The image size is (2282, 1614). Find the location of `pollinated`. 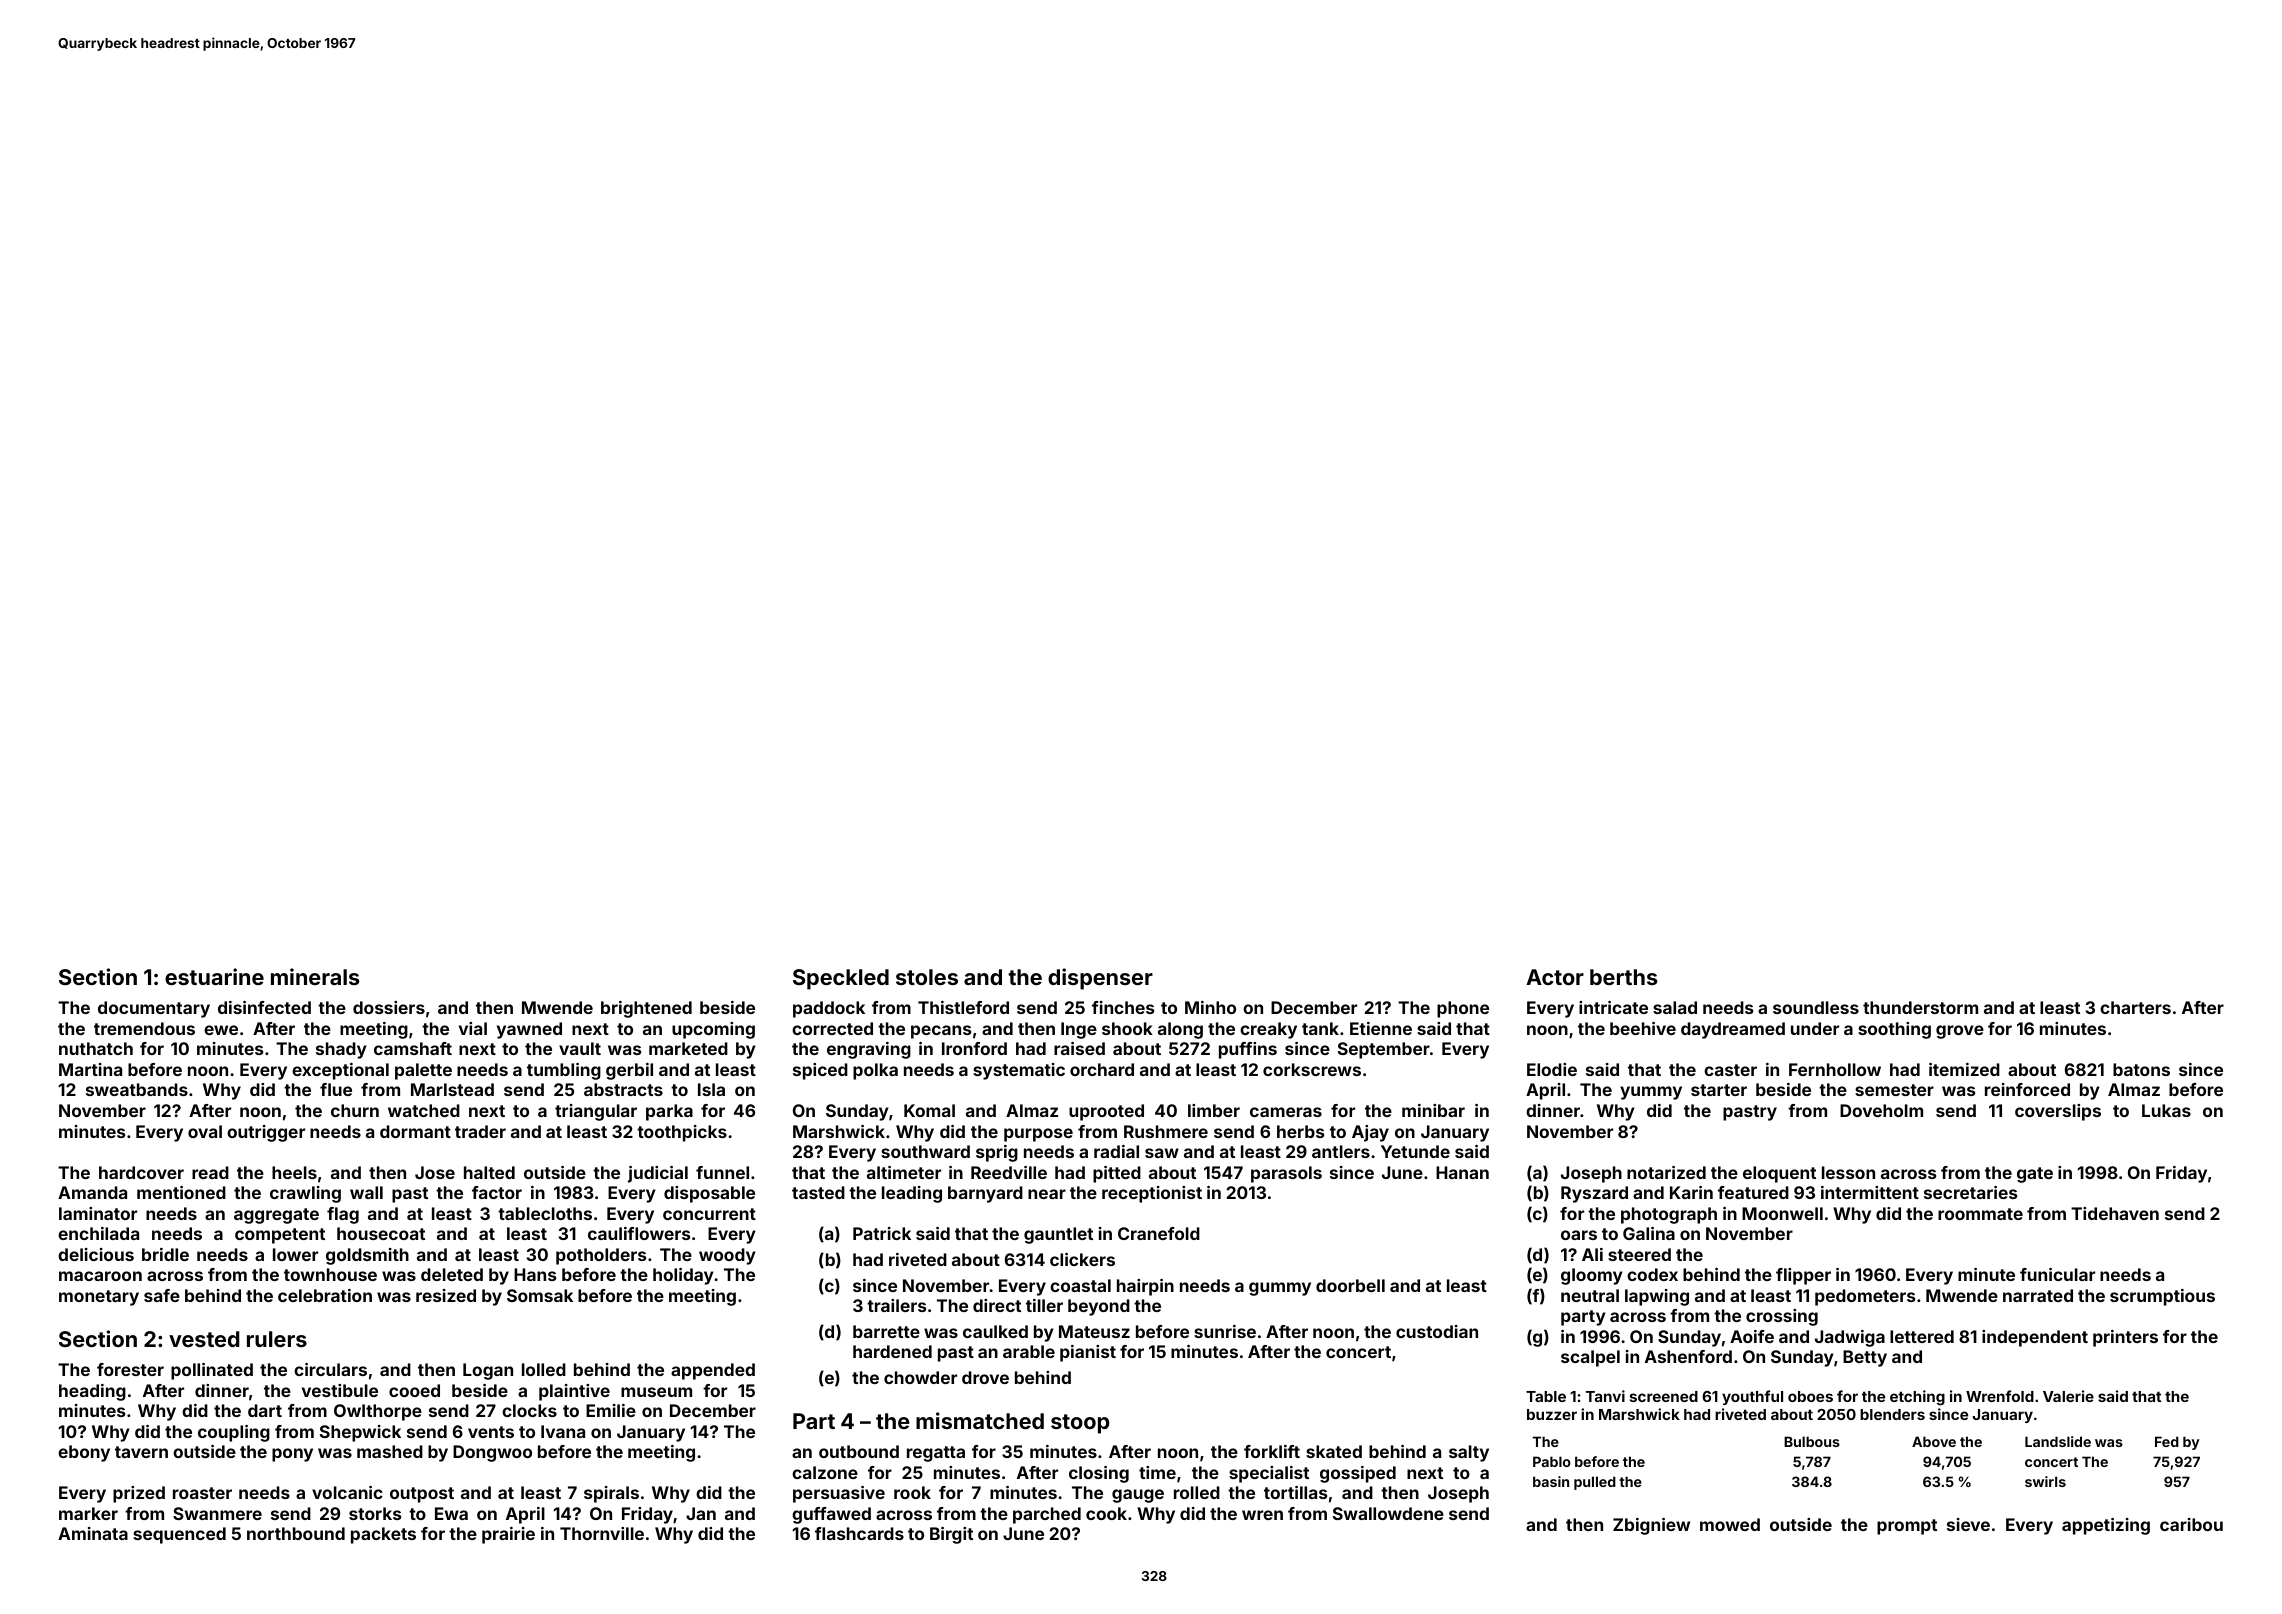

pollinated is located at coordinates (212, 1371).
